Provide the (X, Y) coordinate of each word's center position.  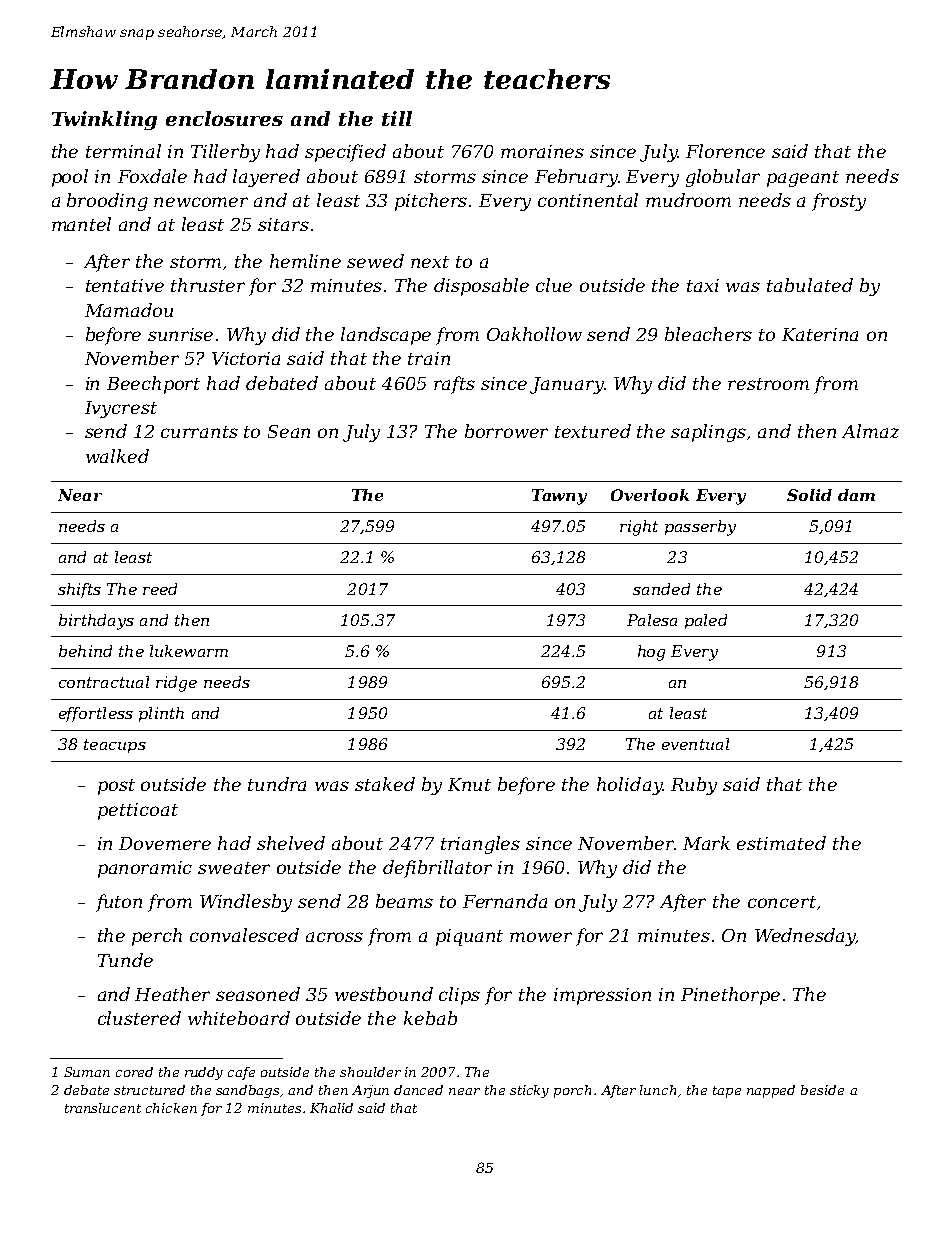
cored (134, 1072)
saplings (708, 433)
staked (385, 784)
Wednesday (805, 937)
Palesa (652, 620)
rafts (454, 385)
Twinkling (104, 120)
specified (345, 153)
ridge (176, 684)
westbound (384, 994)
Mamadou (129, 310)
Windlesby (246, 903)
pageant (803, 179)
